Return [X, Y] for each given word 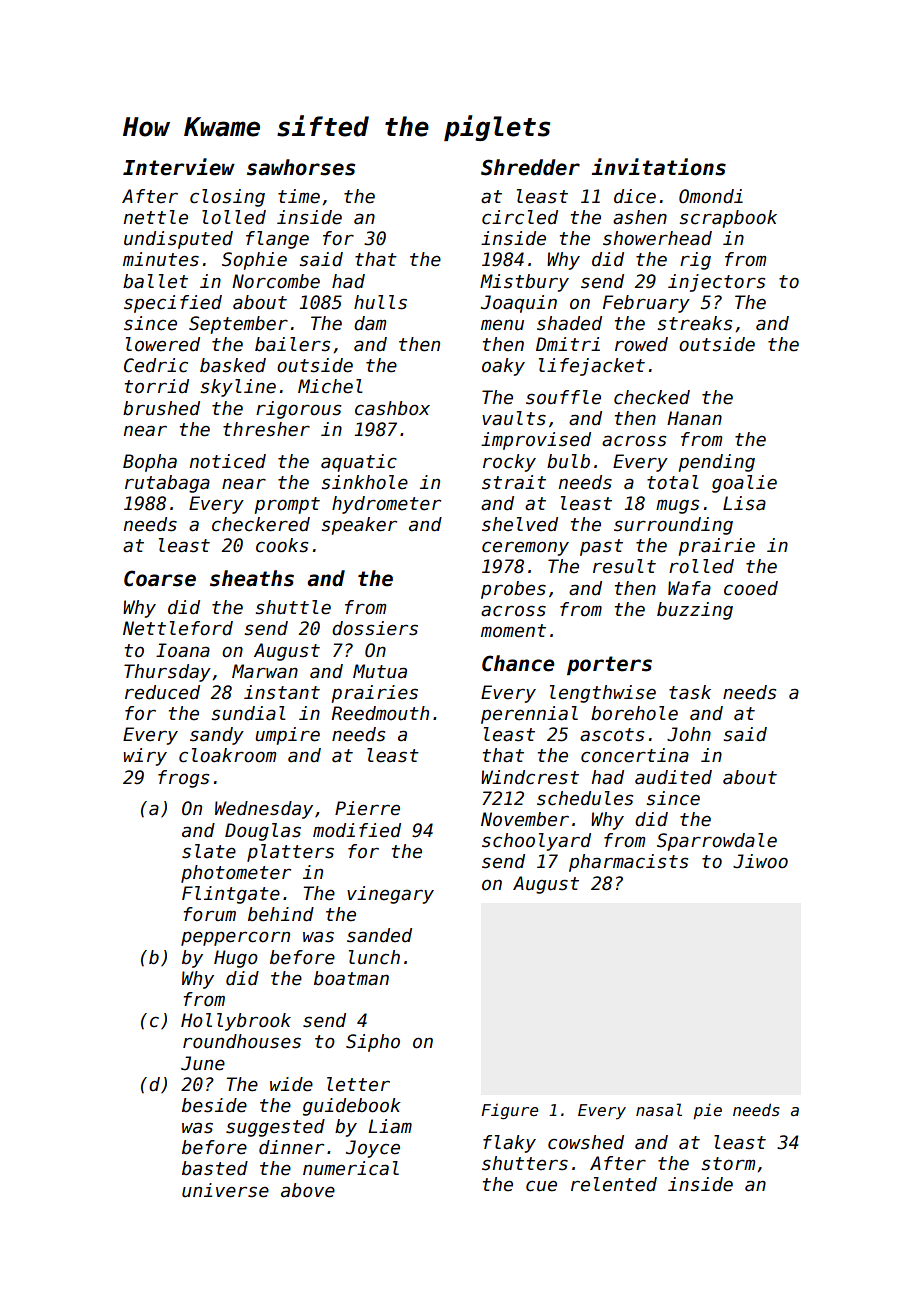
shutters [525, 1163]
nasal [659, 1110]
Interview [179, 167]
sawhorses [301, 167]
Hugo [236, 959]
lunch [374, 957]
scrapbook [728, 219]
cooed [751, 588]
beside [214, 1105]
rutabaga [167, 484]
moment [513, 631]
